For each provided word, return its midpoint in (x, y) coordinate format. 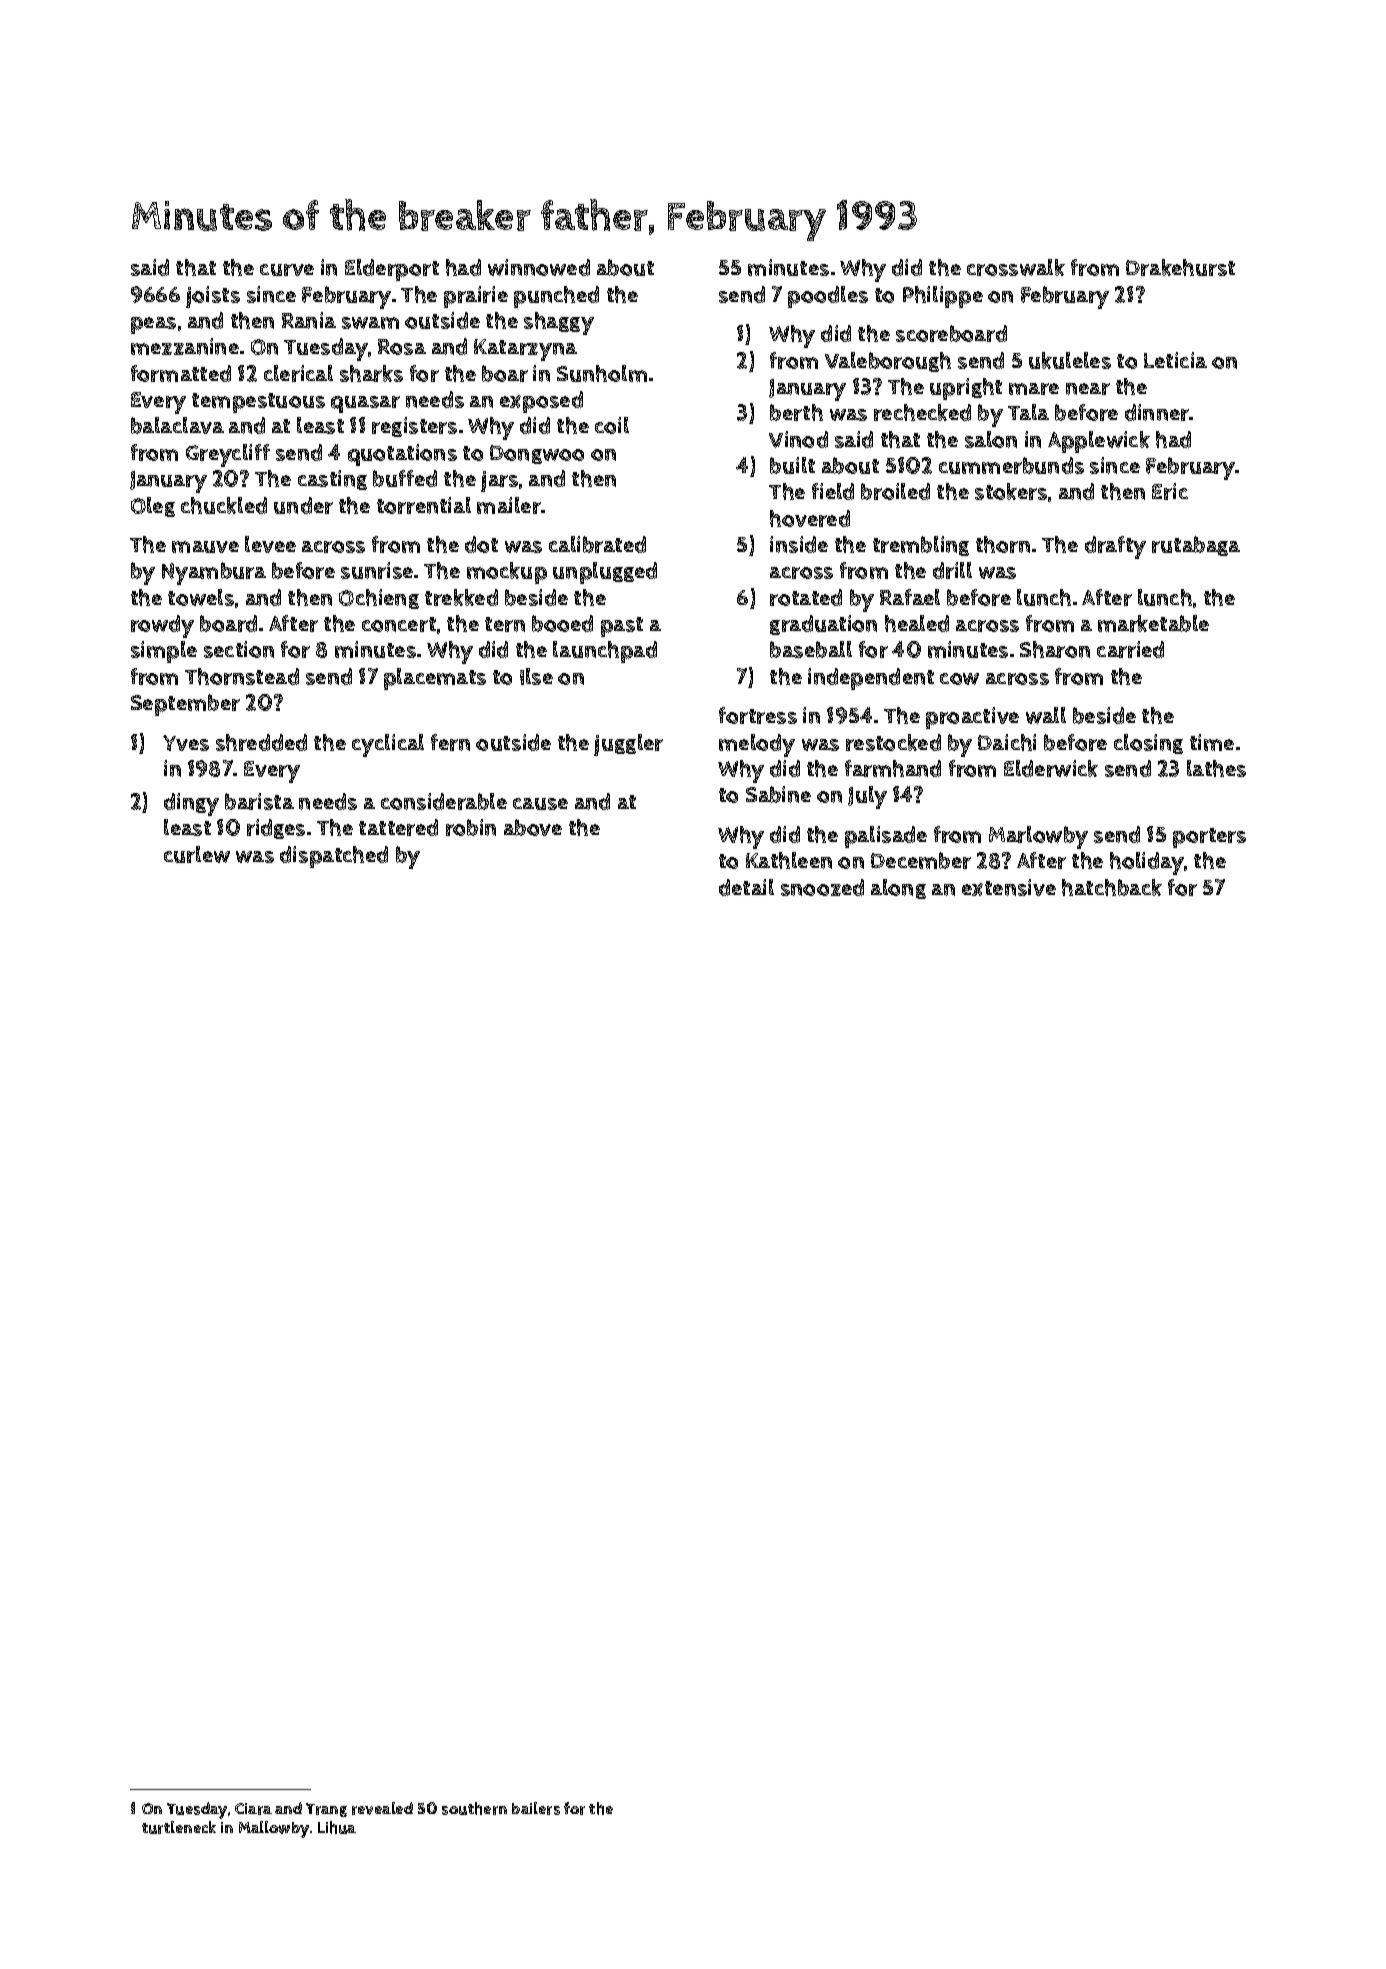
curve (287, 270)
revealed (382, 1808)
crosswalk (1016, 267)
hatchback (1112, 887)
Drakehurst (1180, 267)
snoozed (822, 887)
